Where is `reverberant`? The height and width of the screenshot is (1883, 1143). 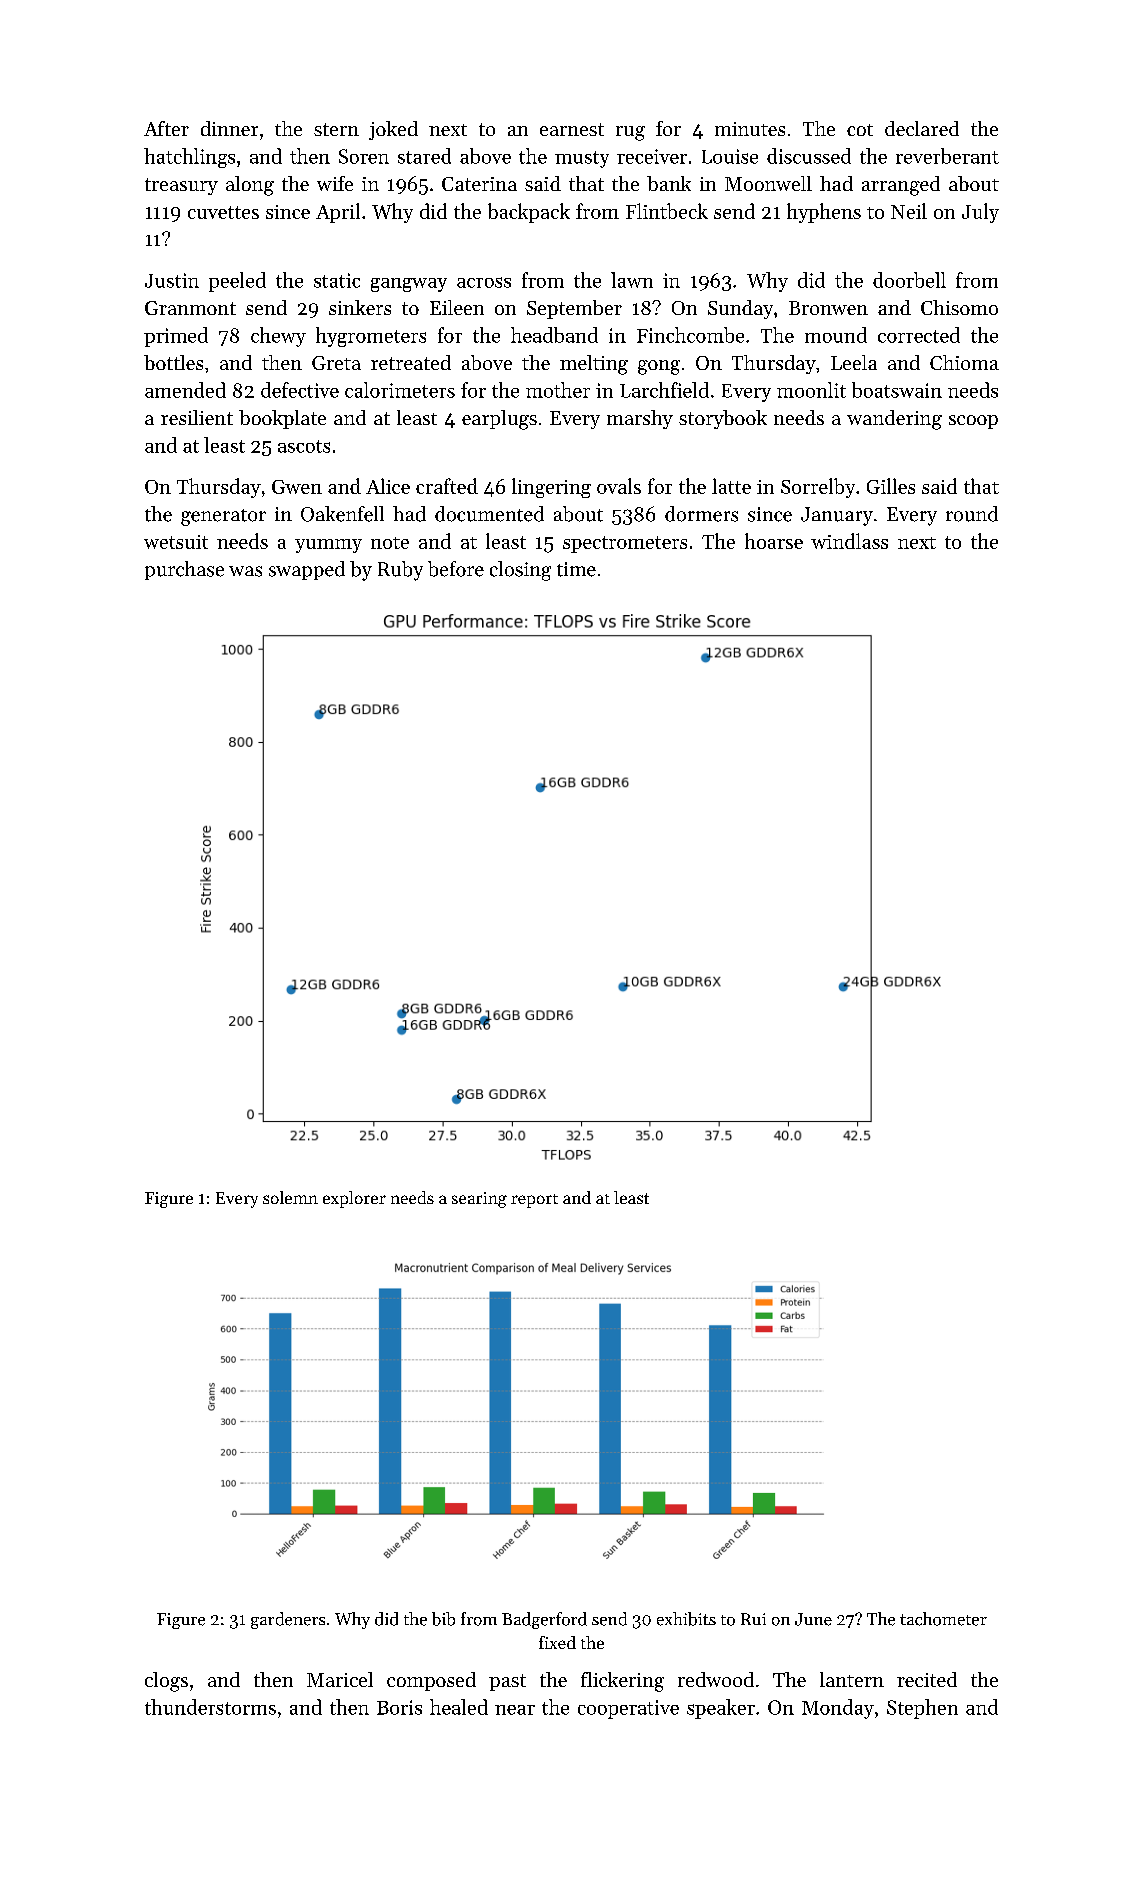 reverberant is located at coordinates (947, 156).
